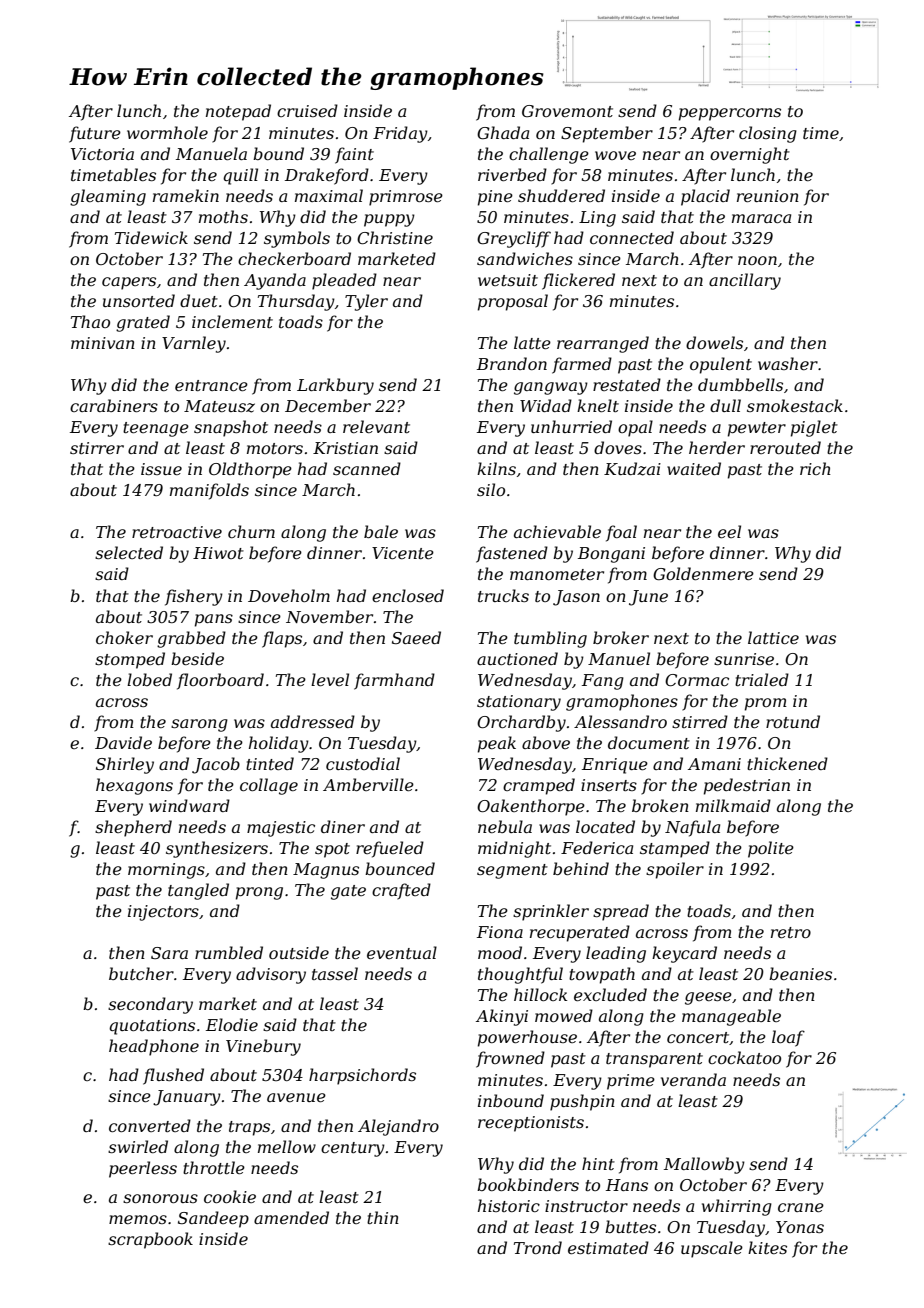  I want to click on peppercorns, so click(730, 114).
